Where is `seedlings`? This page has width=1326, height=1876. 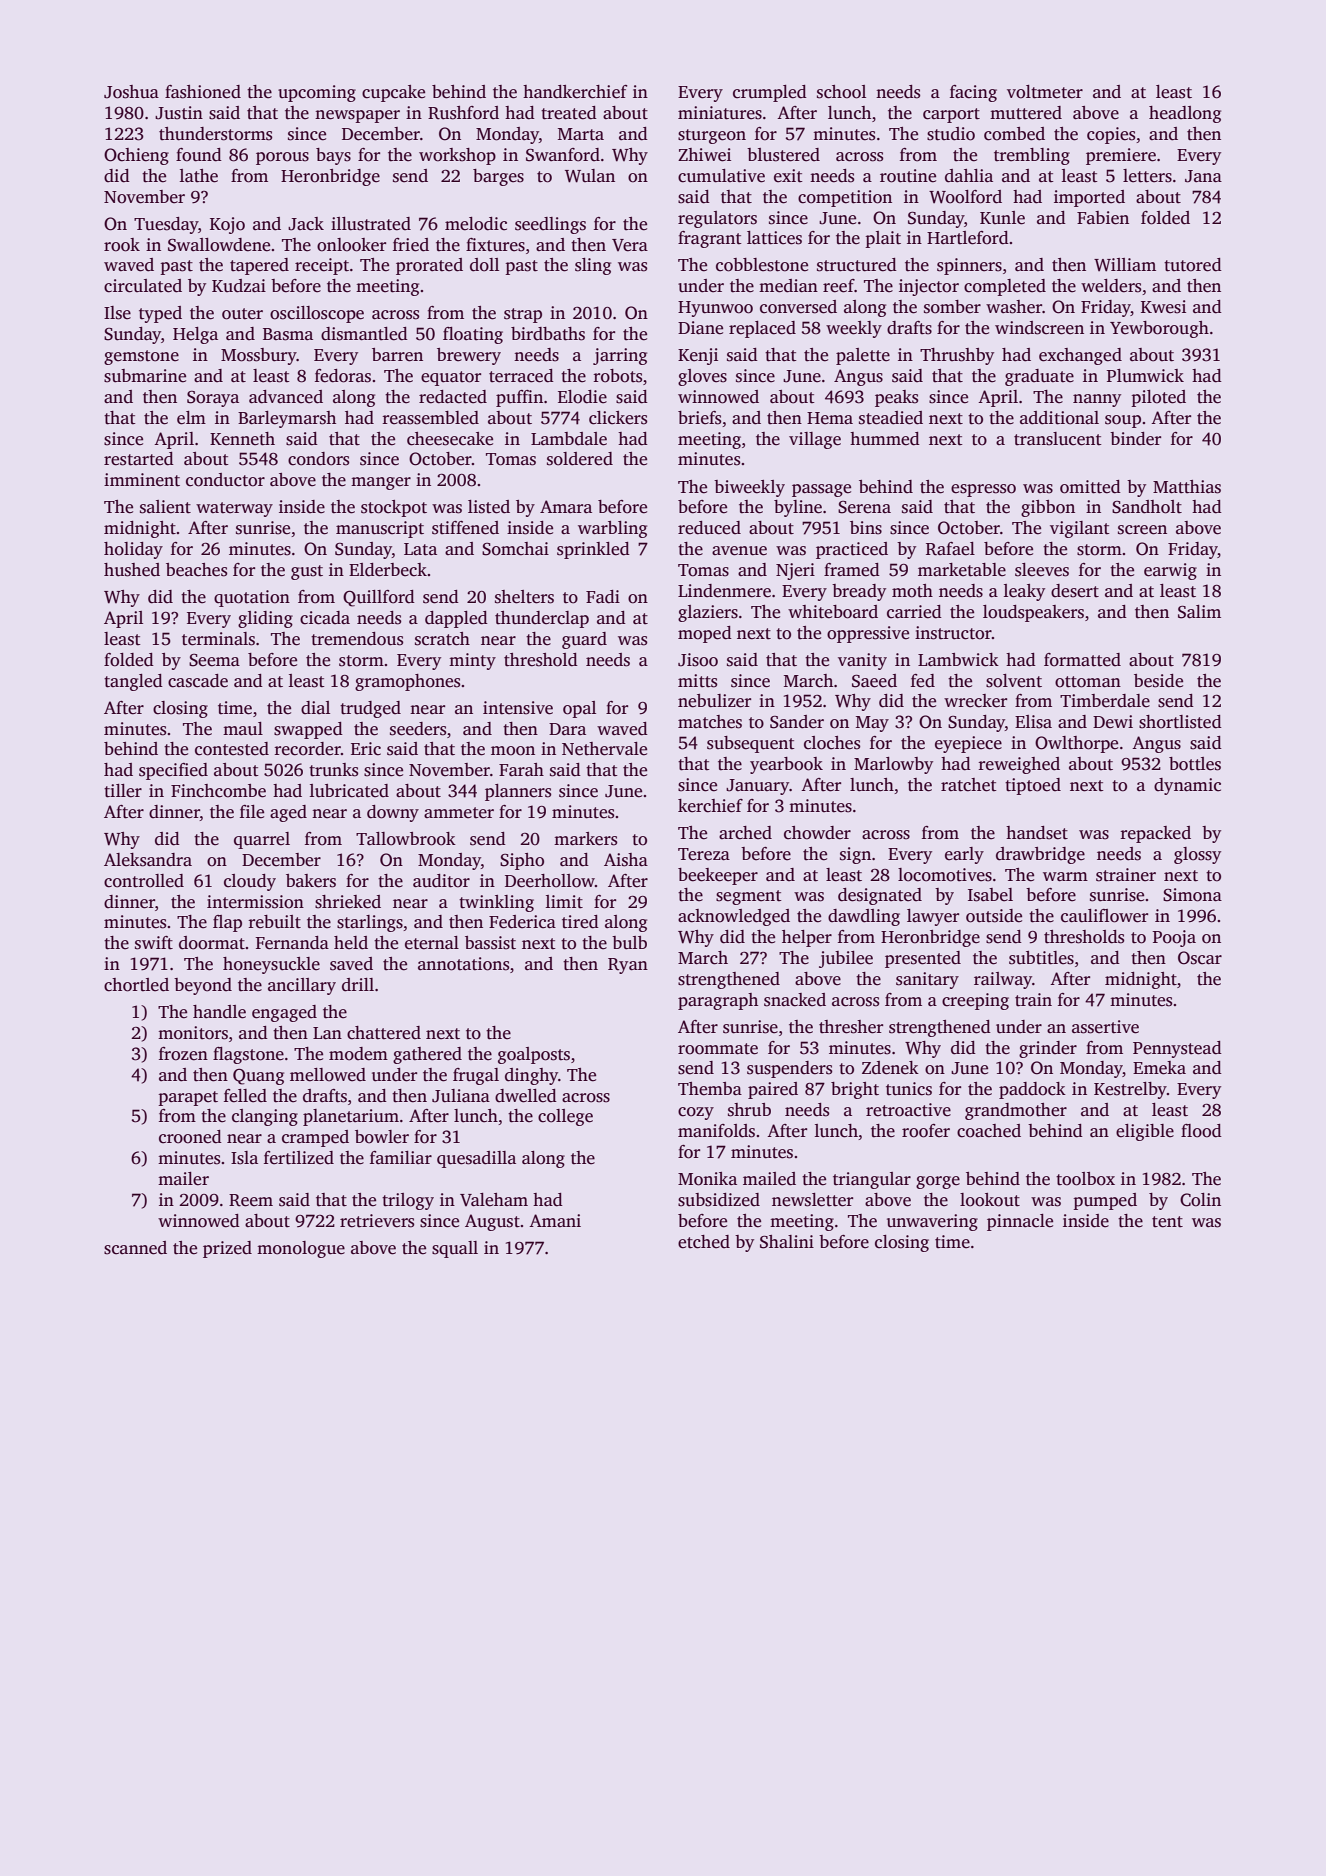
seedlings is located at coordinates (550, 225).
